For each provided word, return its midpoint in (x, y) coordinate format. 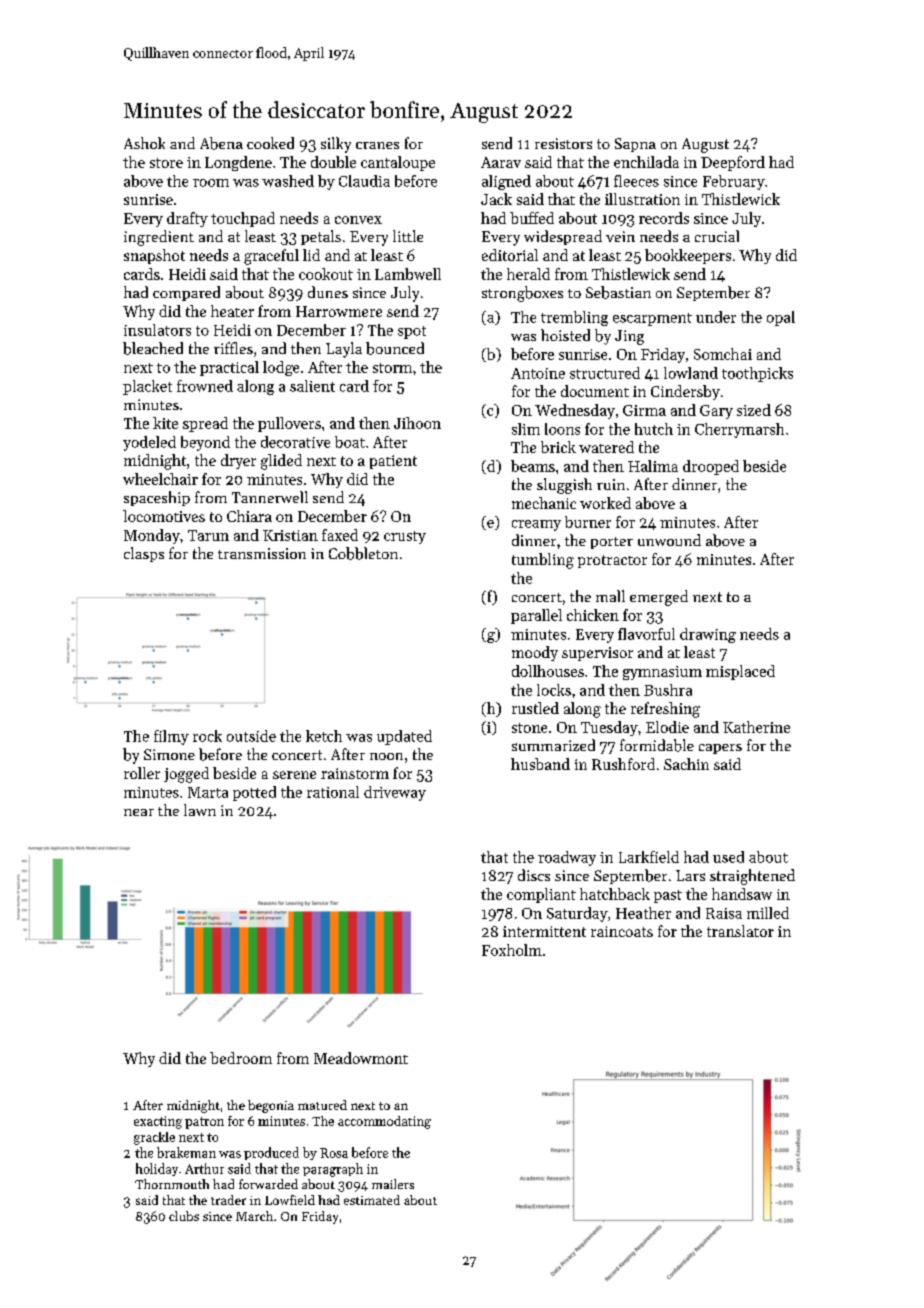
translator (740, 931)
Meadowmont (361, 1058)
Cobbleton (363, 553)
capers (720, 749)
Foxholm (512, 950)
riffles (233, 348)
